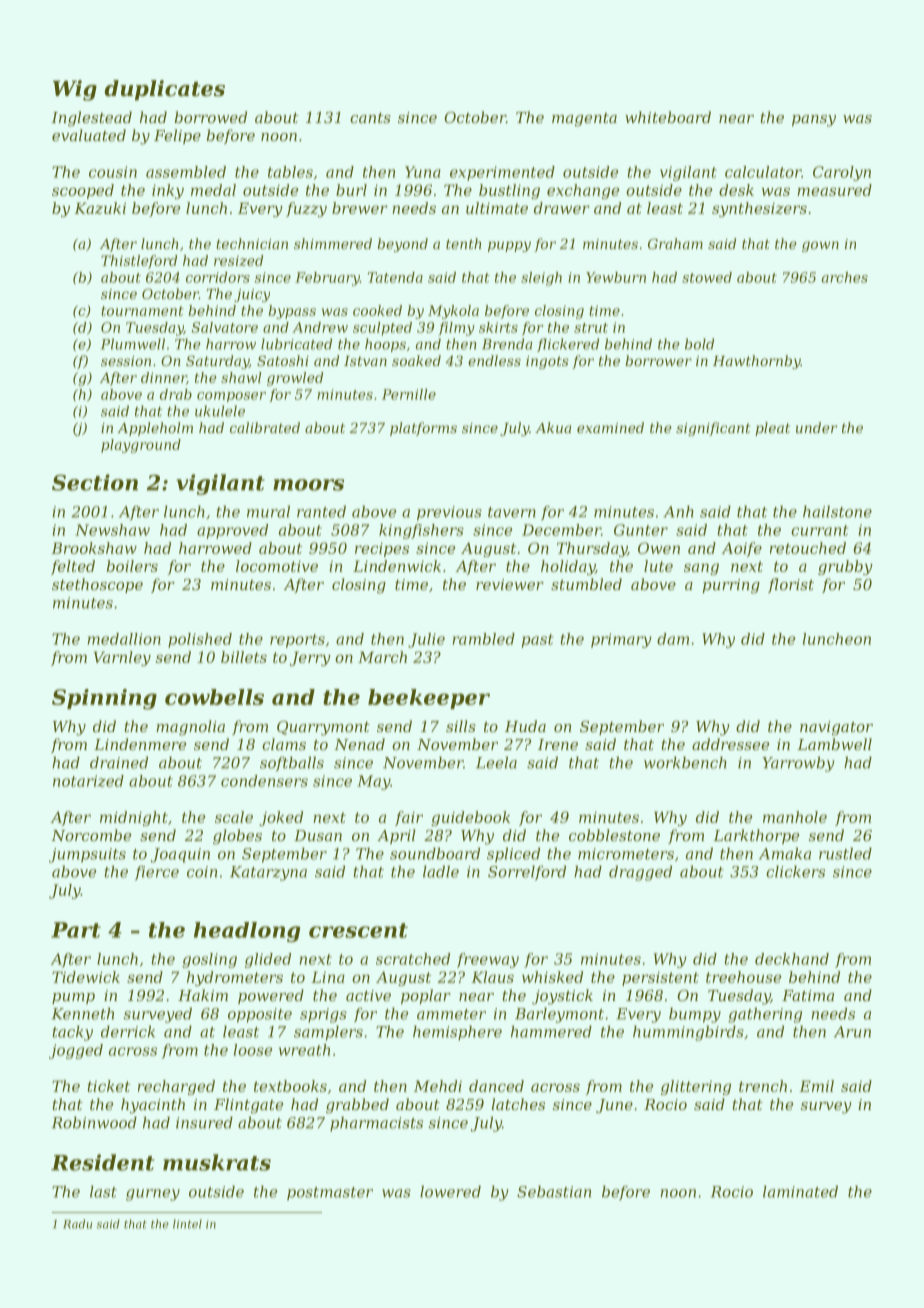 This screenshot has height=1308, width=924. Describe the element at coordinates (707, 277) in the screenshot. I see `stowed` at that location.
